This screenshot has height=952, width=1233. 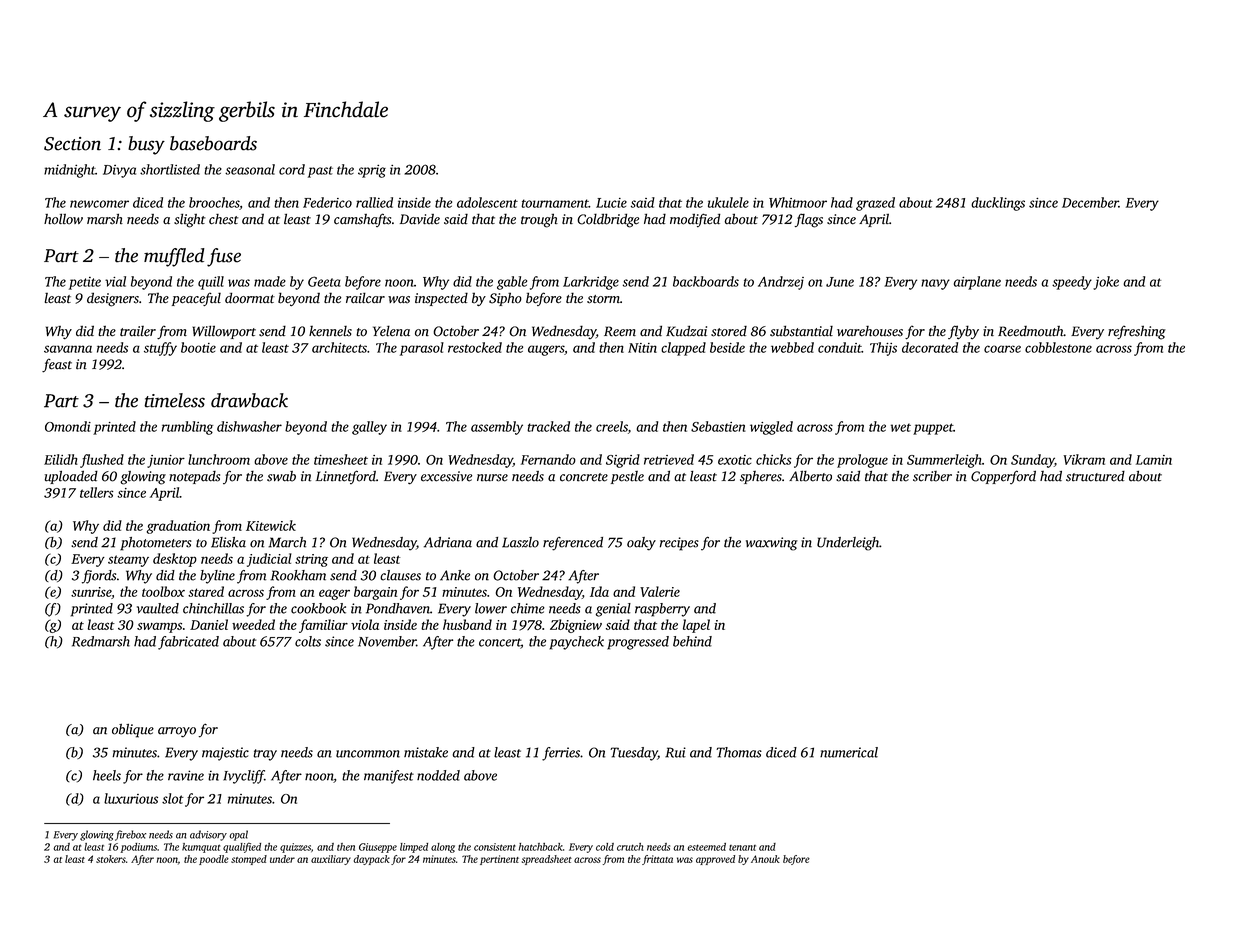 What do you see at coordinates (1090, 202) in the screenshot?
I see `December` at bounding box center [1090, 202].
